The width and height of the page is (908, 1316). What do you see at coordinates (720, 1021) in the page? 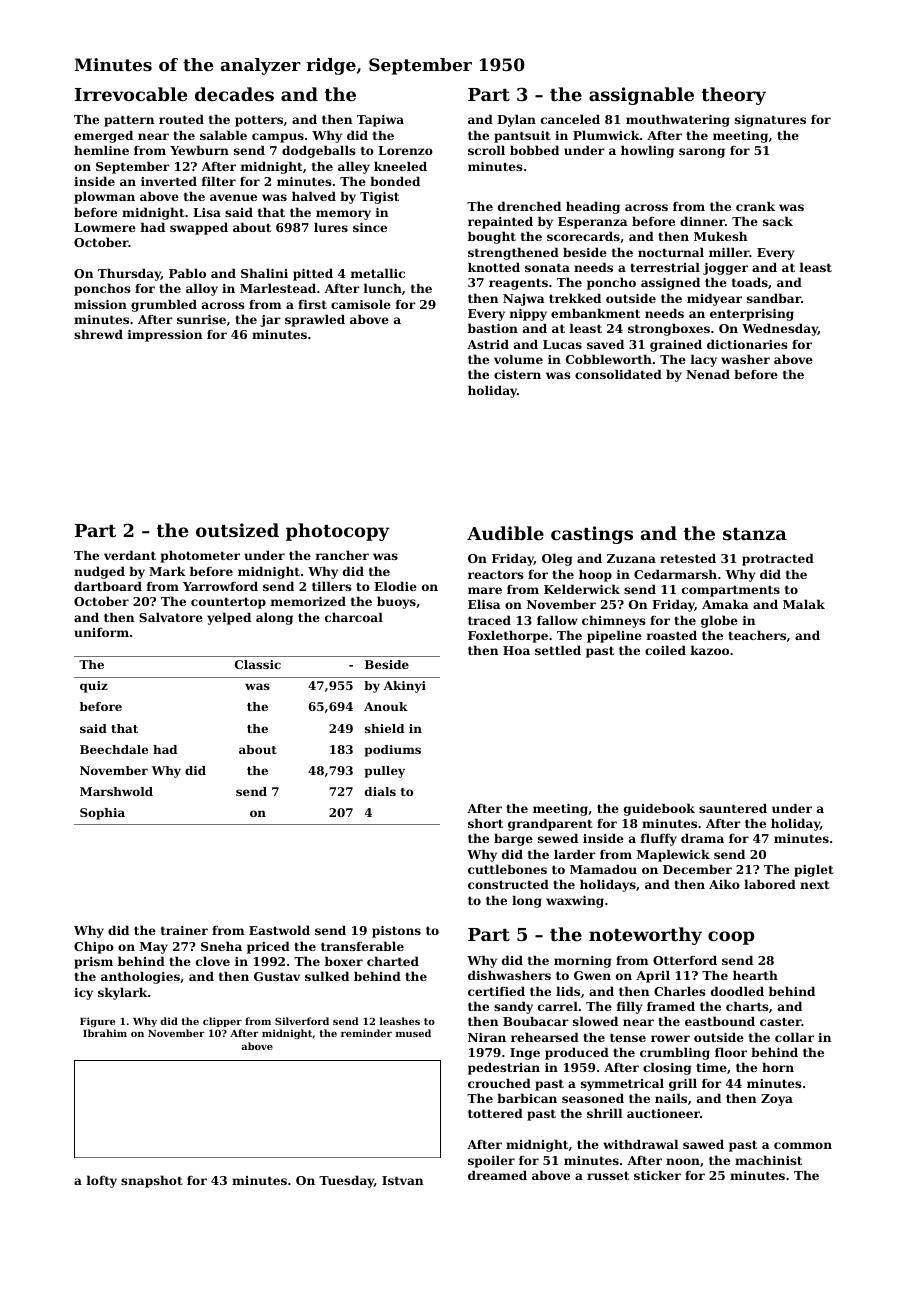
I see `eastbound` at bounding box center [720, 1021].
